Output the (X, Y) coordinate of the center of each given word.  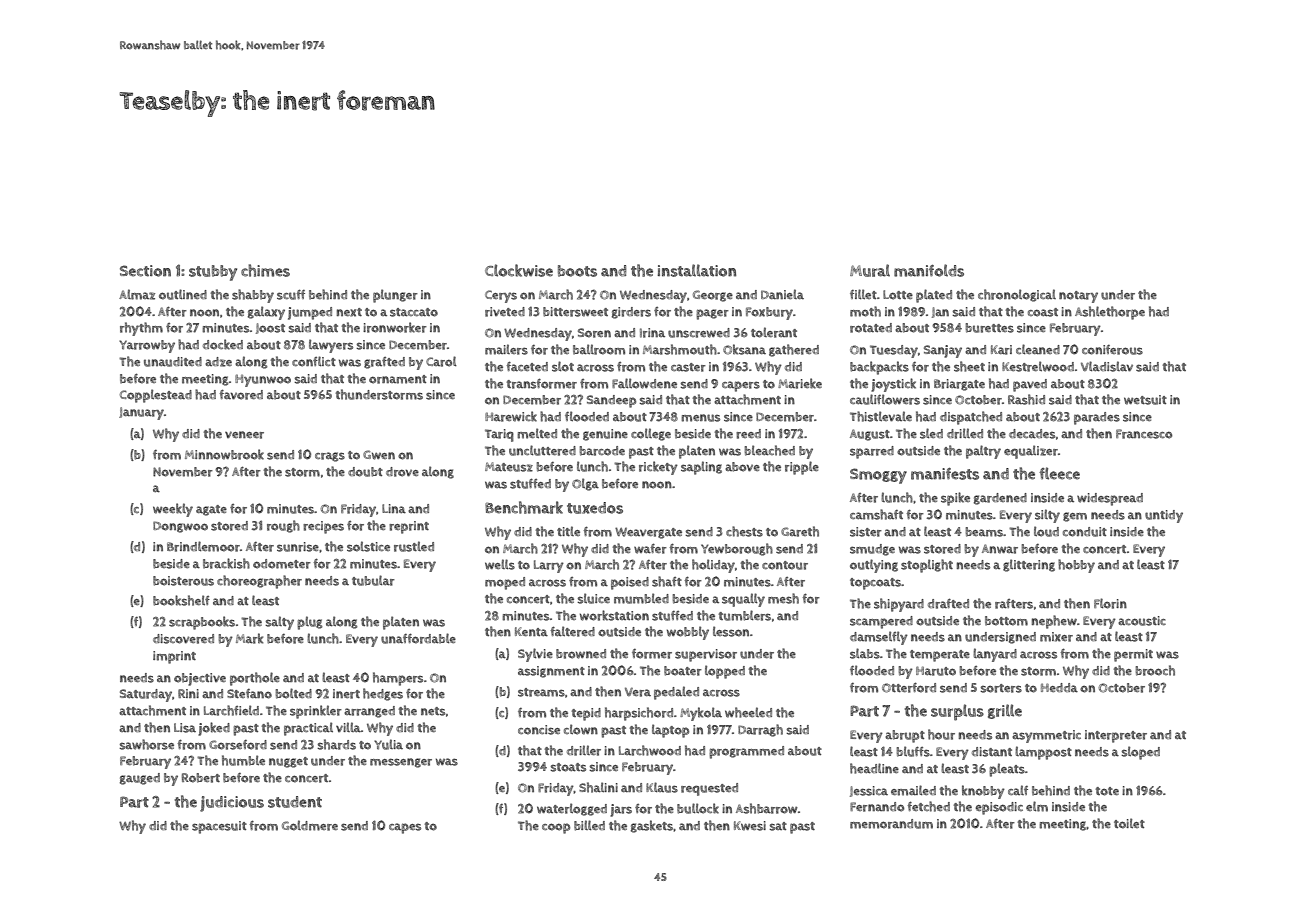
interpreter (1116, 736)
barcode (602, 451)
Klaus (662, 787)
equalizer (1031, 452)
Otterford (909, 687)
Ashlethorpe (1110, 313)
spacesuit (219, 827)
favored (241, 394)
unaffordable (418, 638)
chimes (265, 270)
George (713, 296)
